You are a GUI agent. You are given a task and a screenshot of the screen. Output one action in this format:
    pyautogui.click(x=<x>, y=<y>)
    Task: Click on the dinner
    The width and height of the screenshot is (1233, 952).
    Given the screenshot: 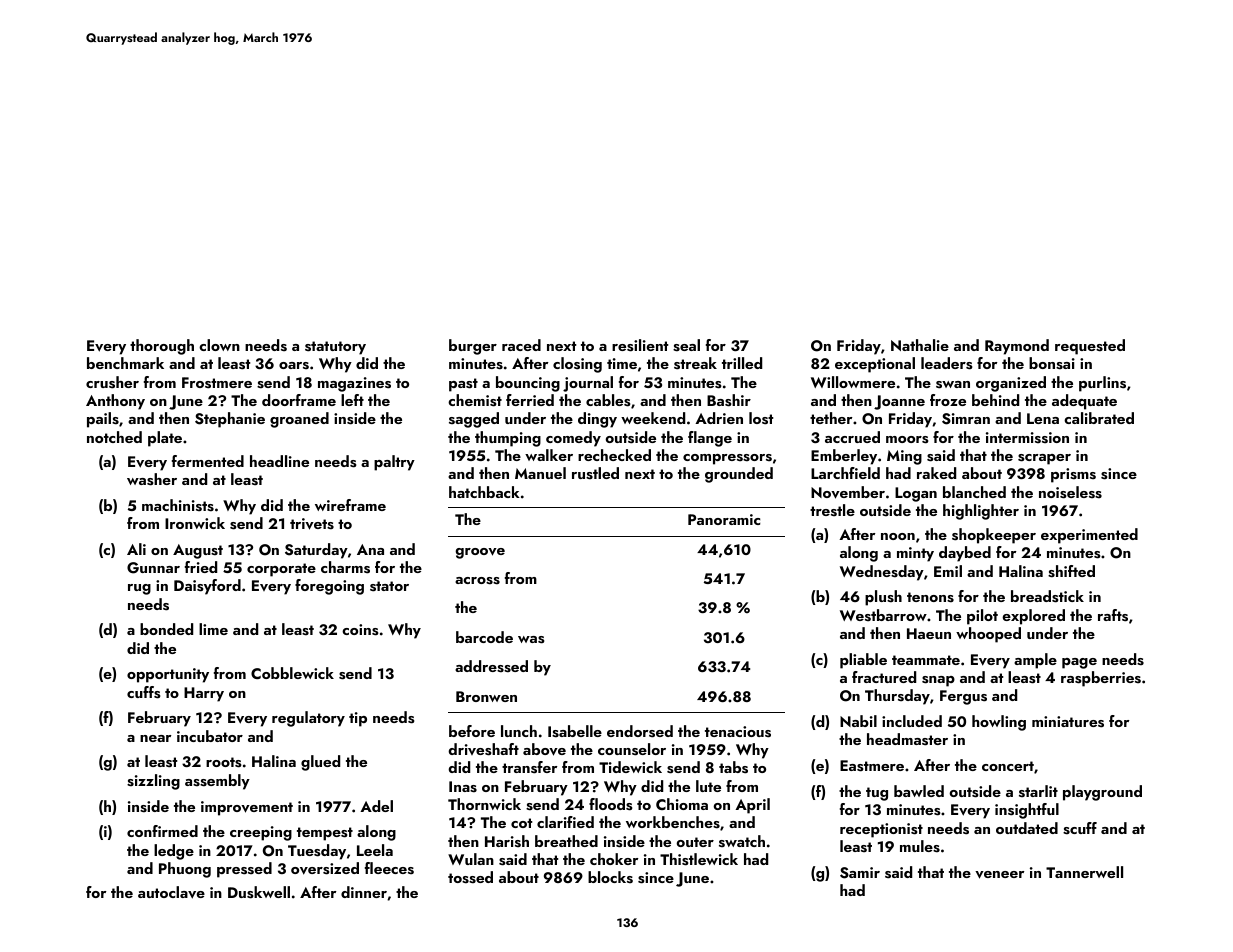 What is the action you would take?
    pyautogui.click(x=364, y=892)
